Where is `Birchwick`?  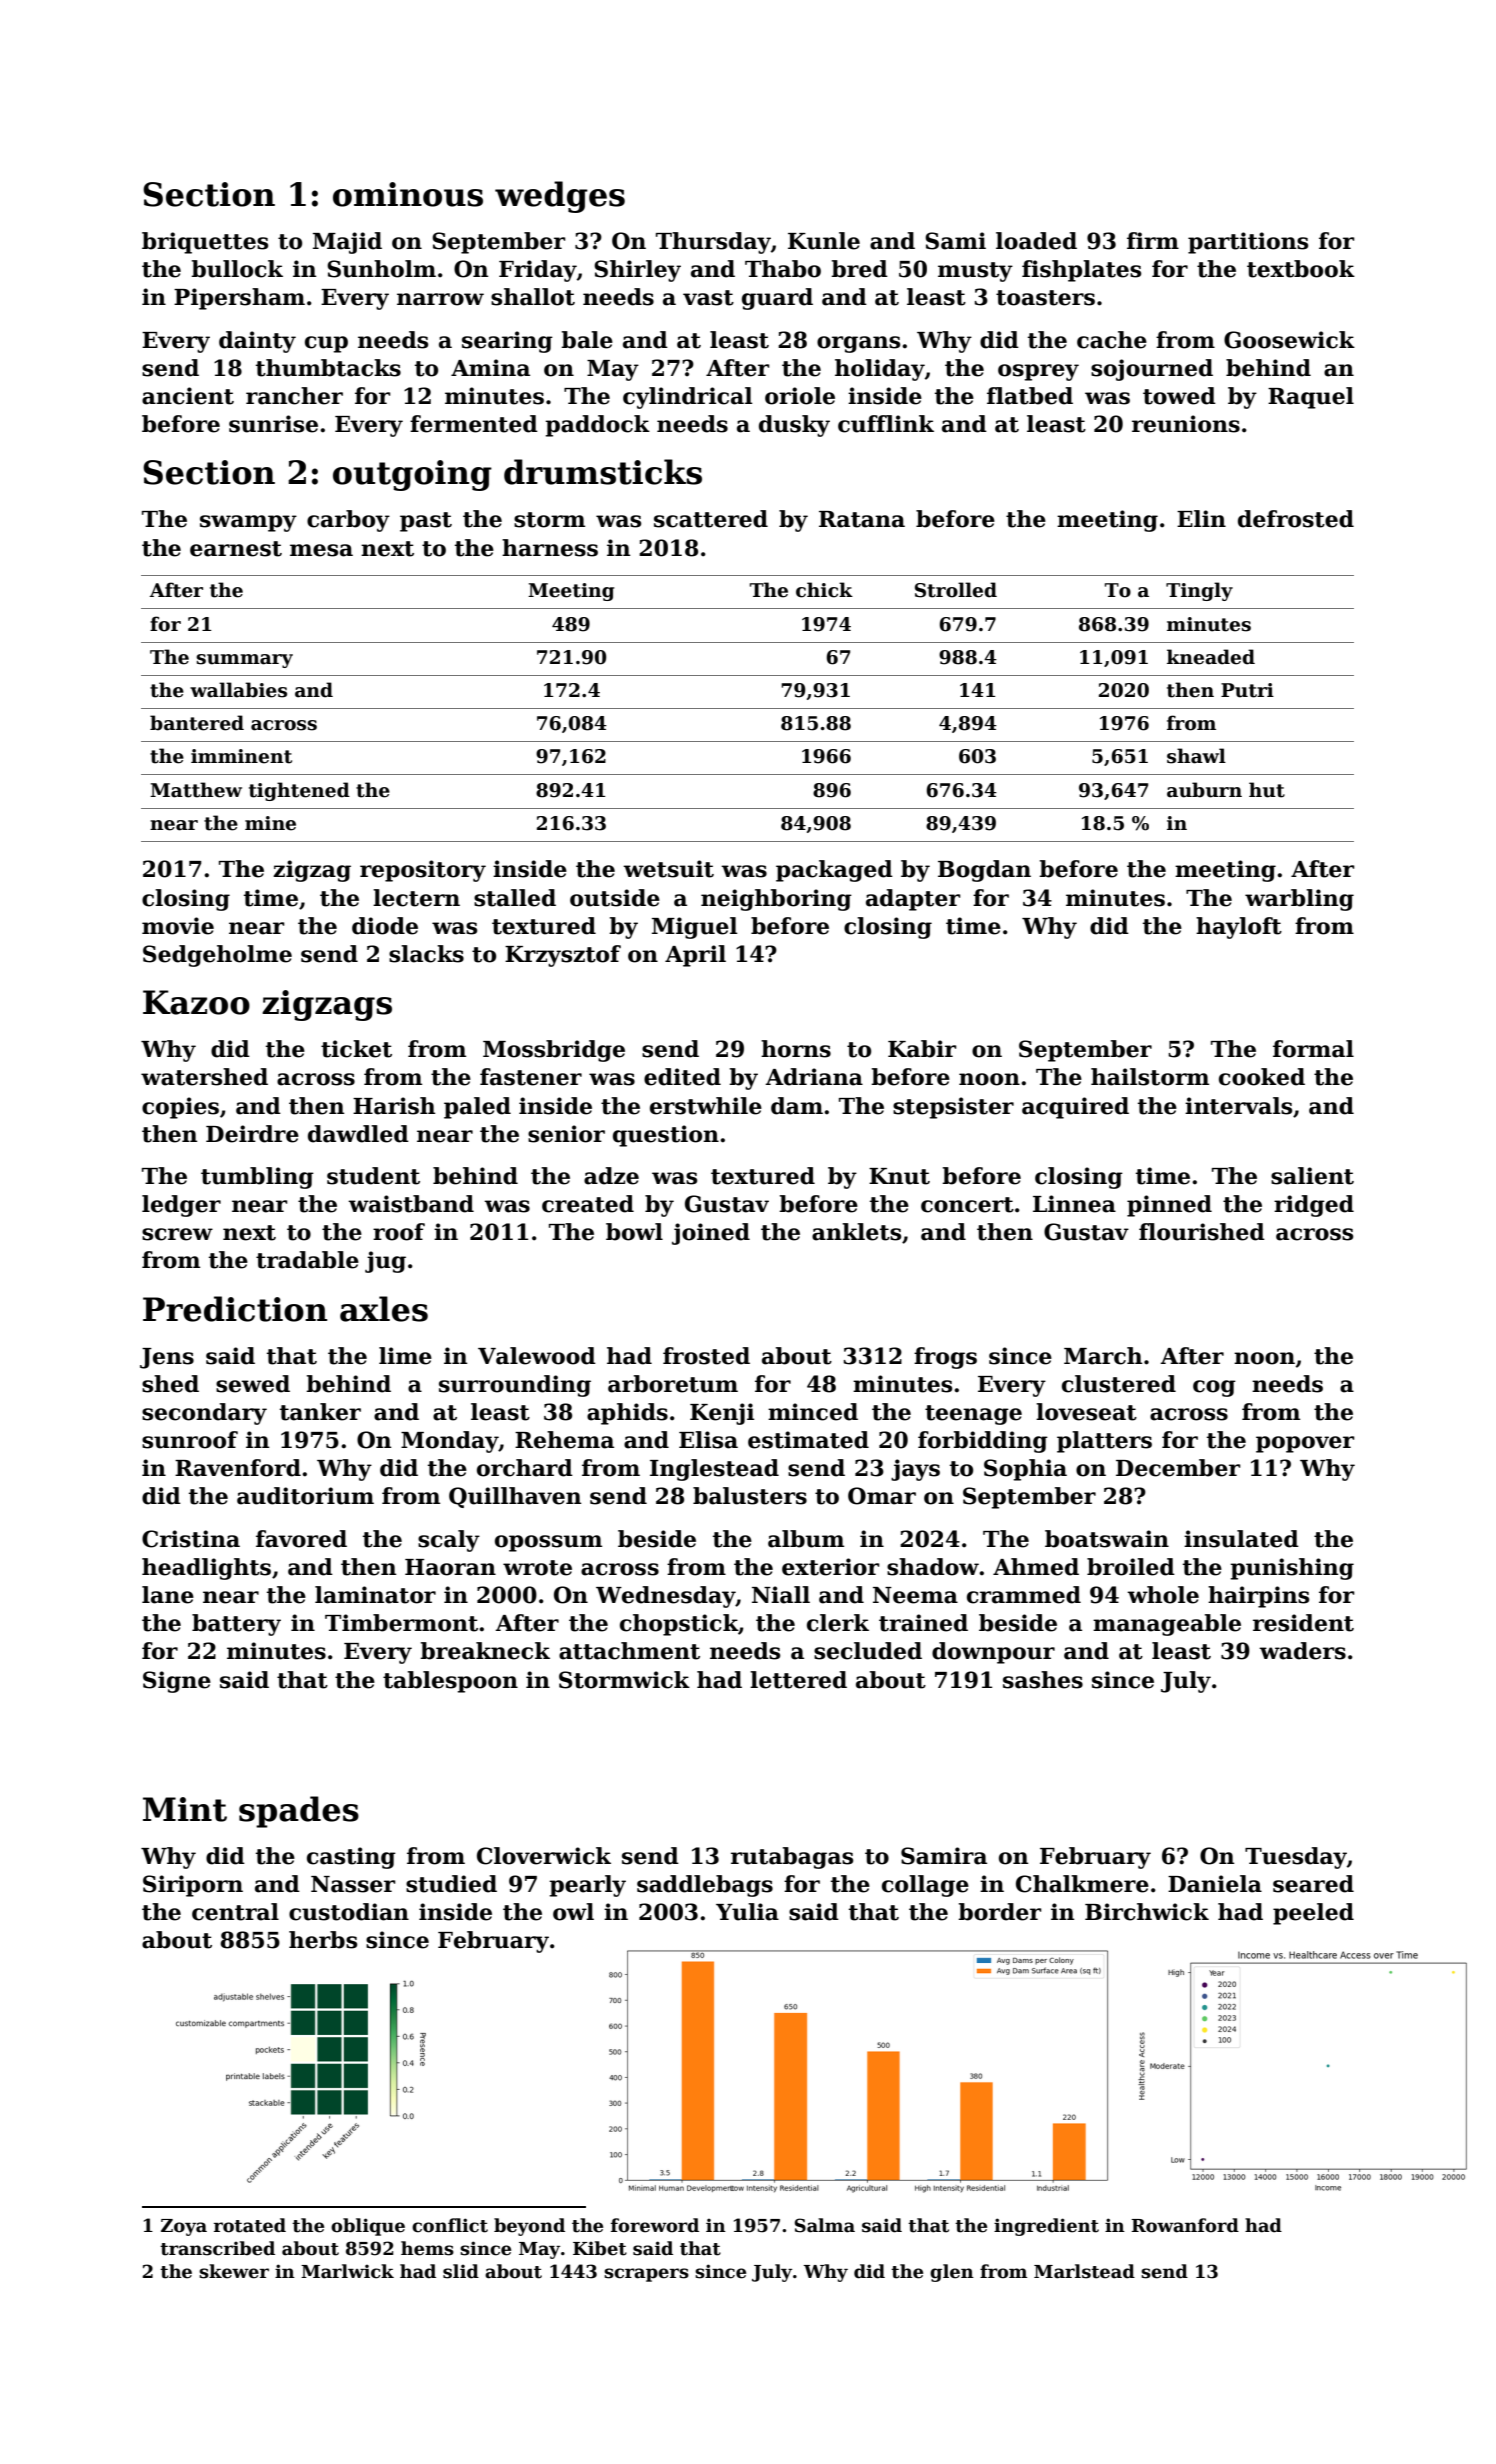 Birchwick is located at coordinates (1147, 1912).
